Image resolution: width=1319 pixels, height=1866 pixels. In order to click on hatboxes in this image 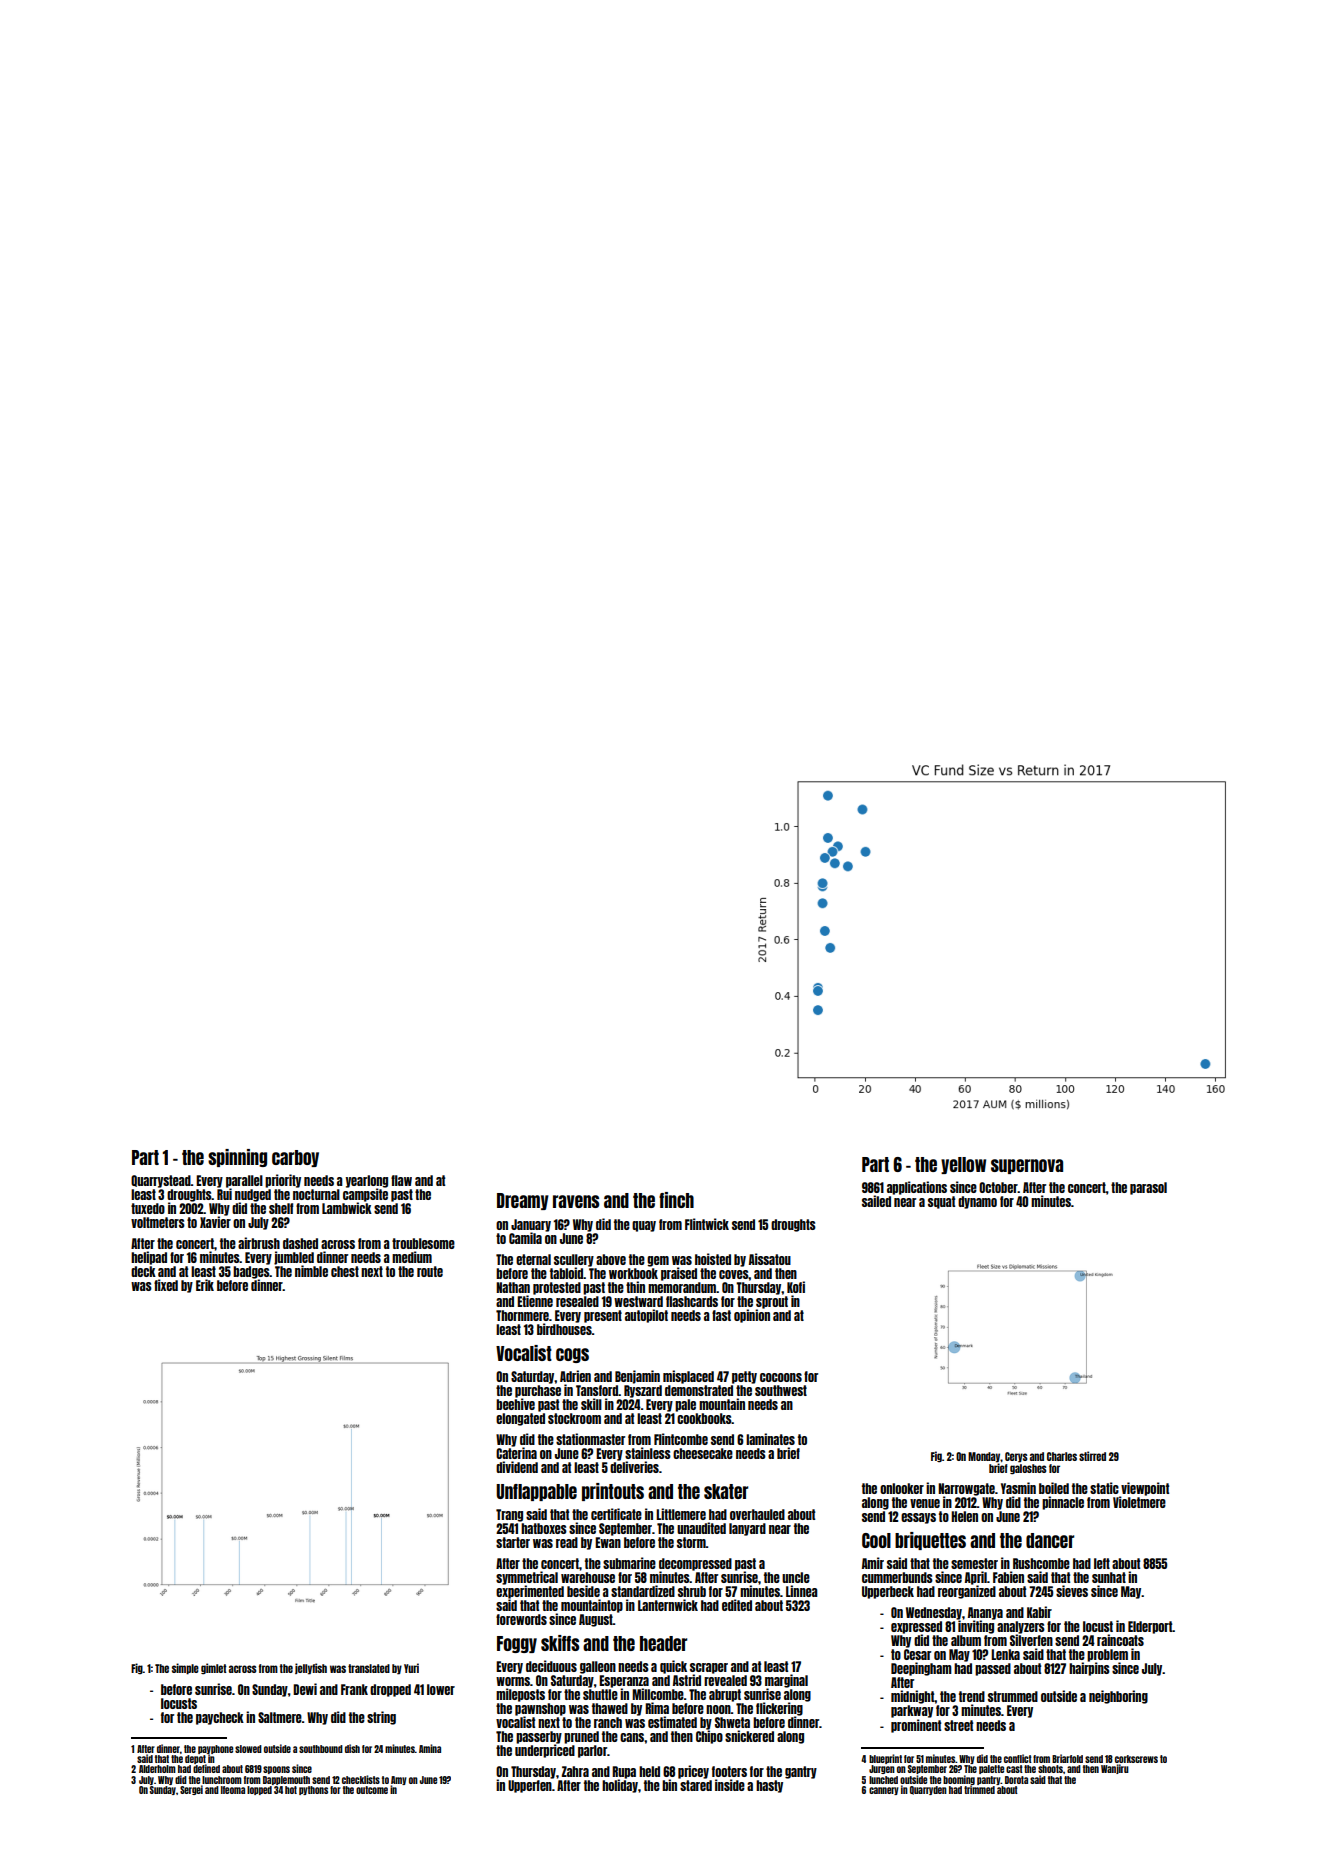, I will do `click(544, 1528)`.
